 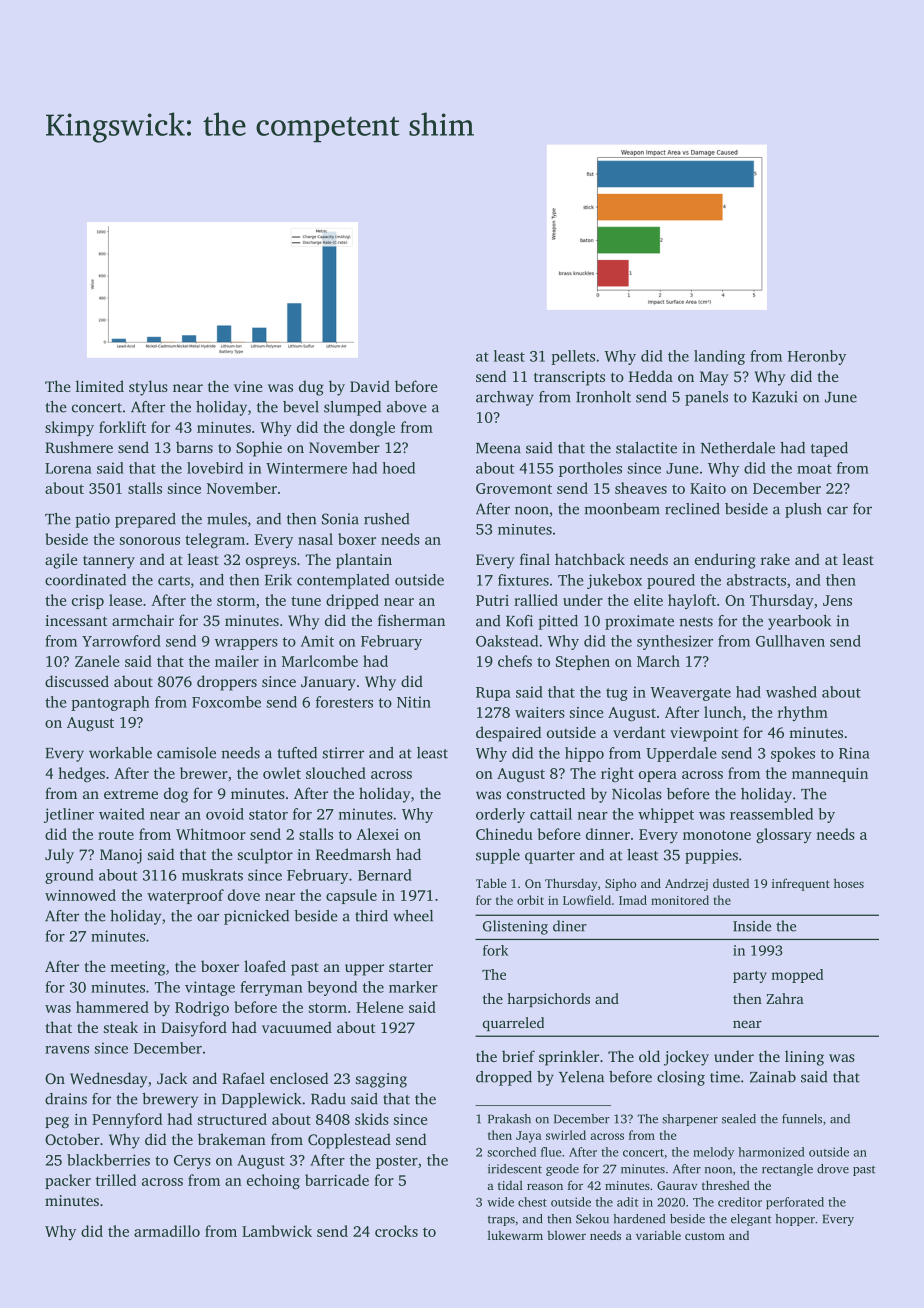 What do you see at coordinates (282, 773) in the screenshot?
I see `owlet` at bounding box center [282, 773].
